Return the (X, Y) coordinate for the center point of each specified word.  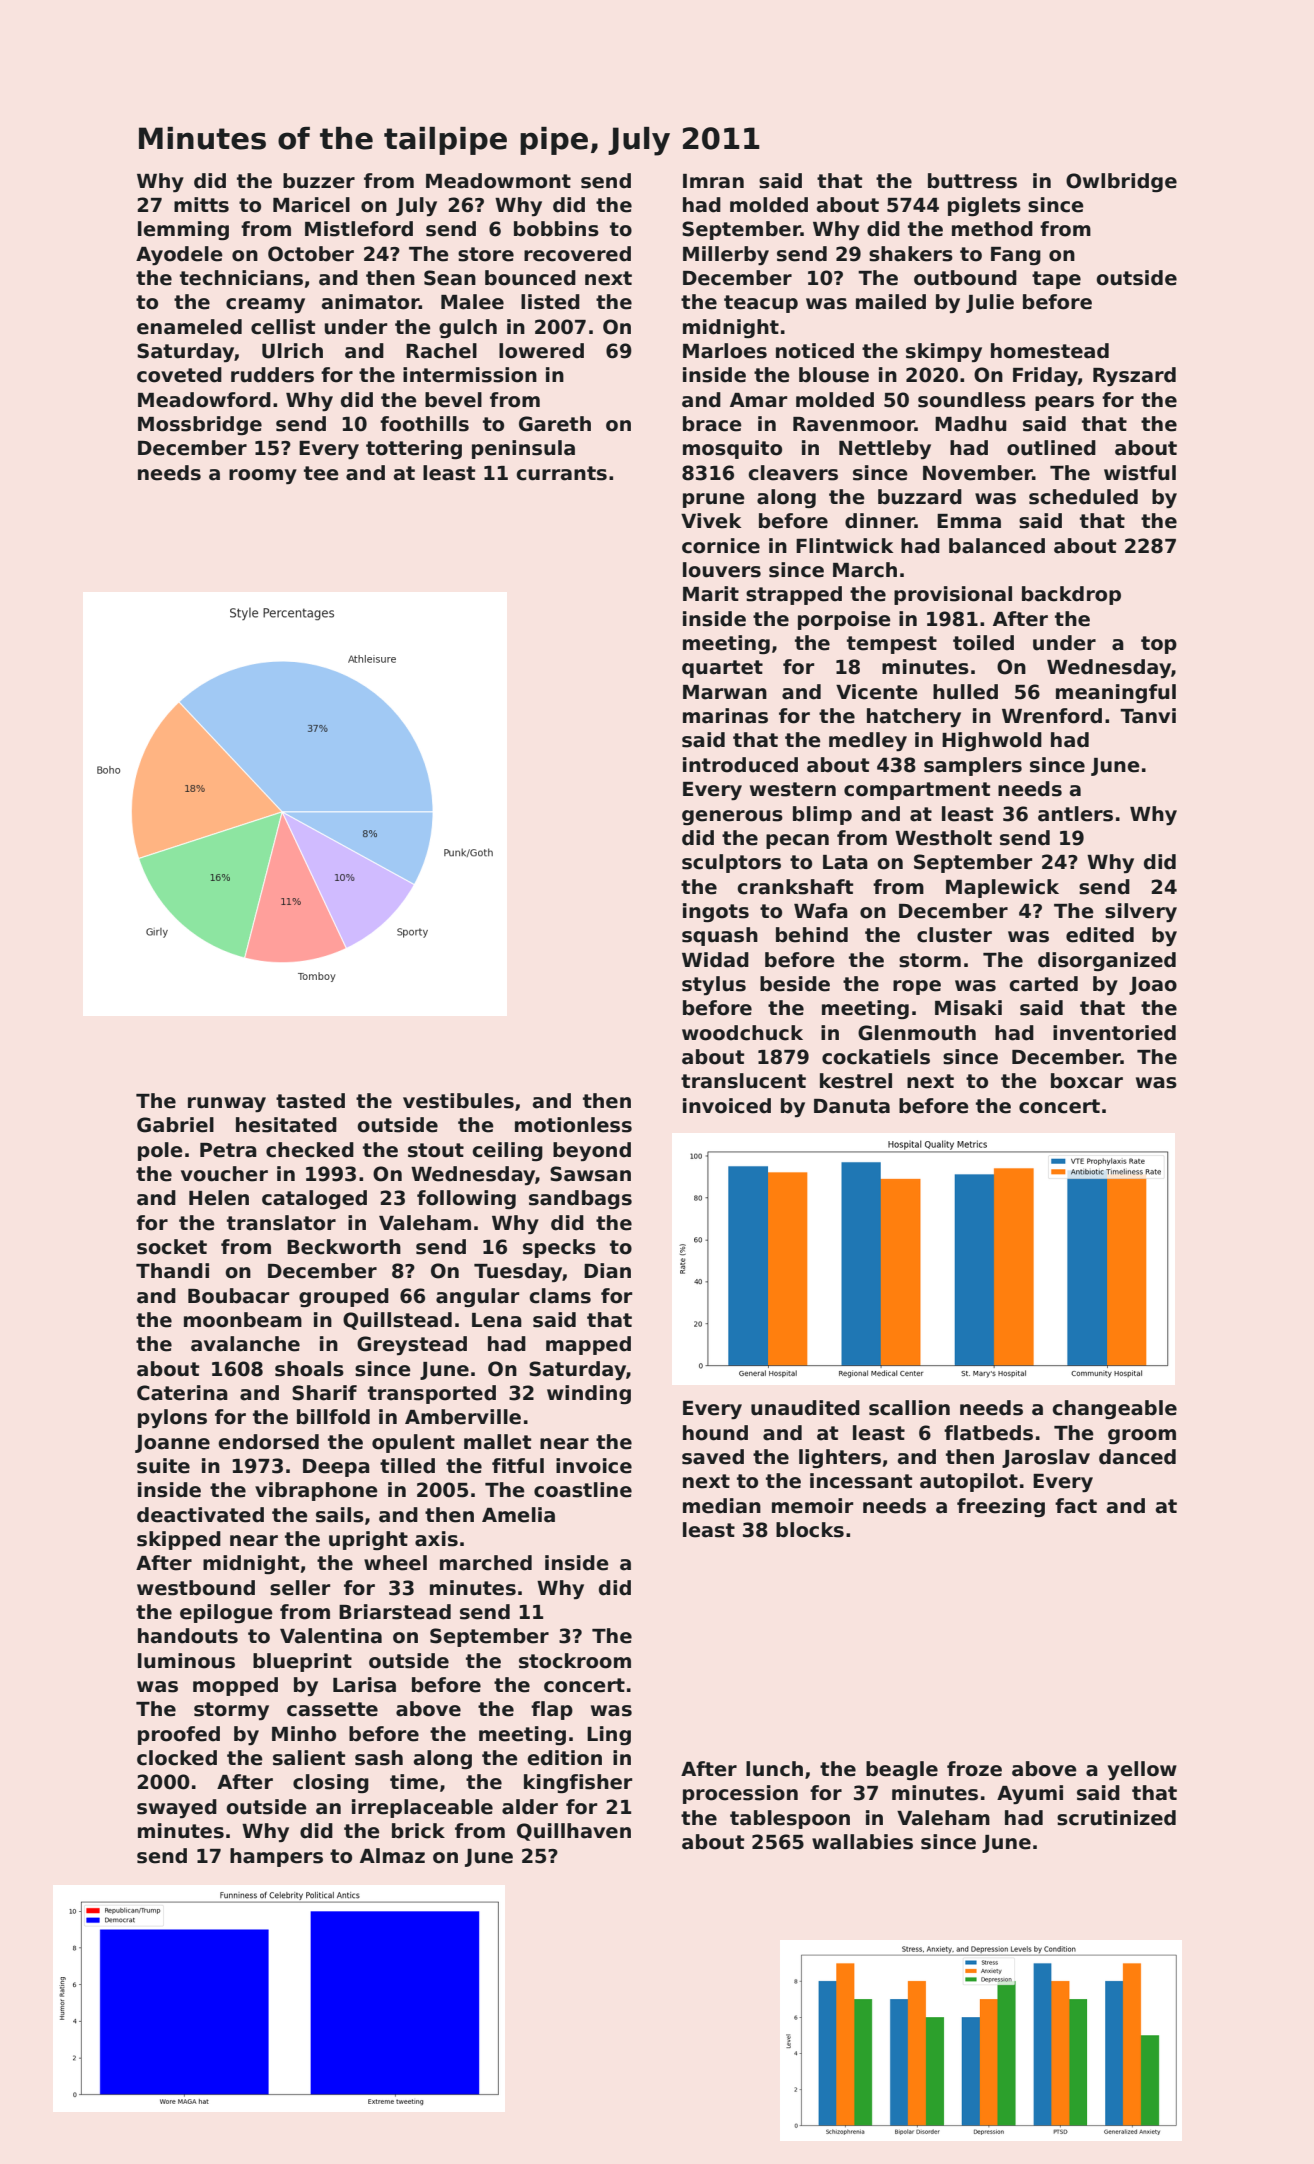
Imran (713, 181)
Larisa (364, 1685)
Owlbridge (1121, 182)
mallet (497, 1442)
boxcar (1087, 1081)
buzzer (319, 181)
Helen (219, 1198)
